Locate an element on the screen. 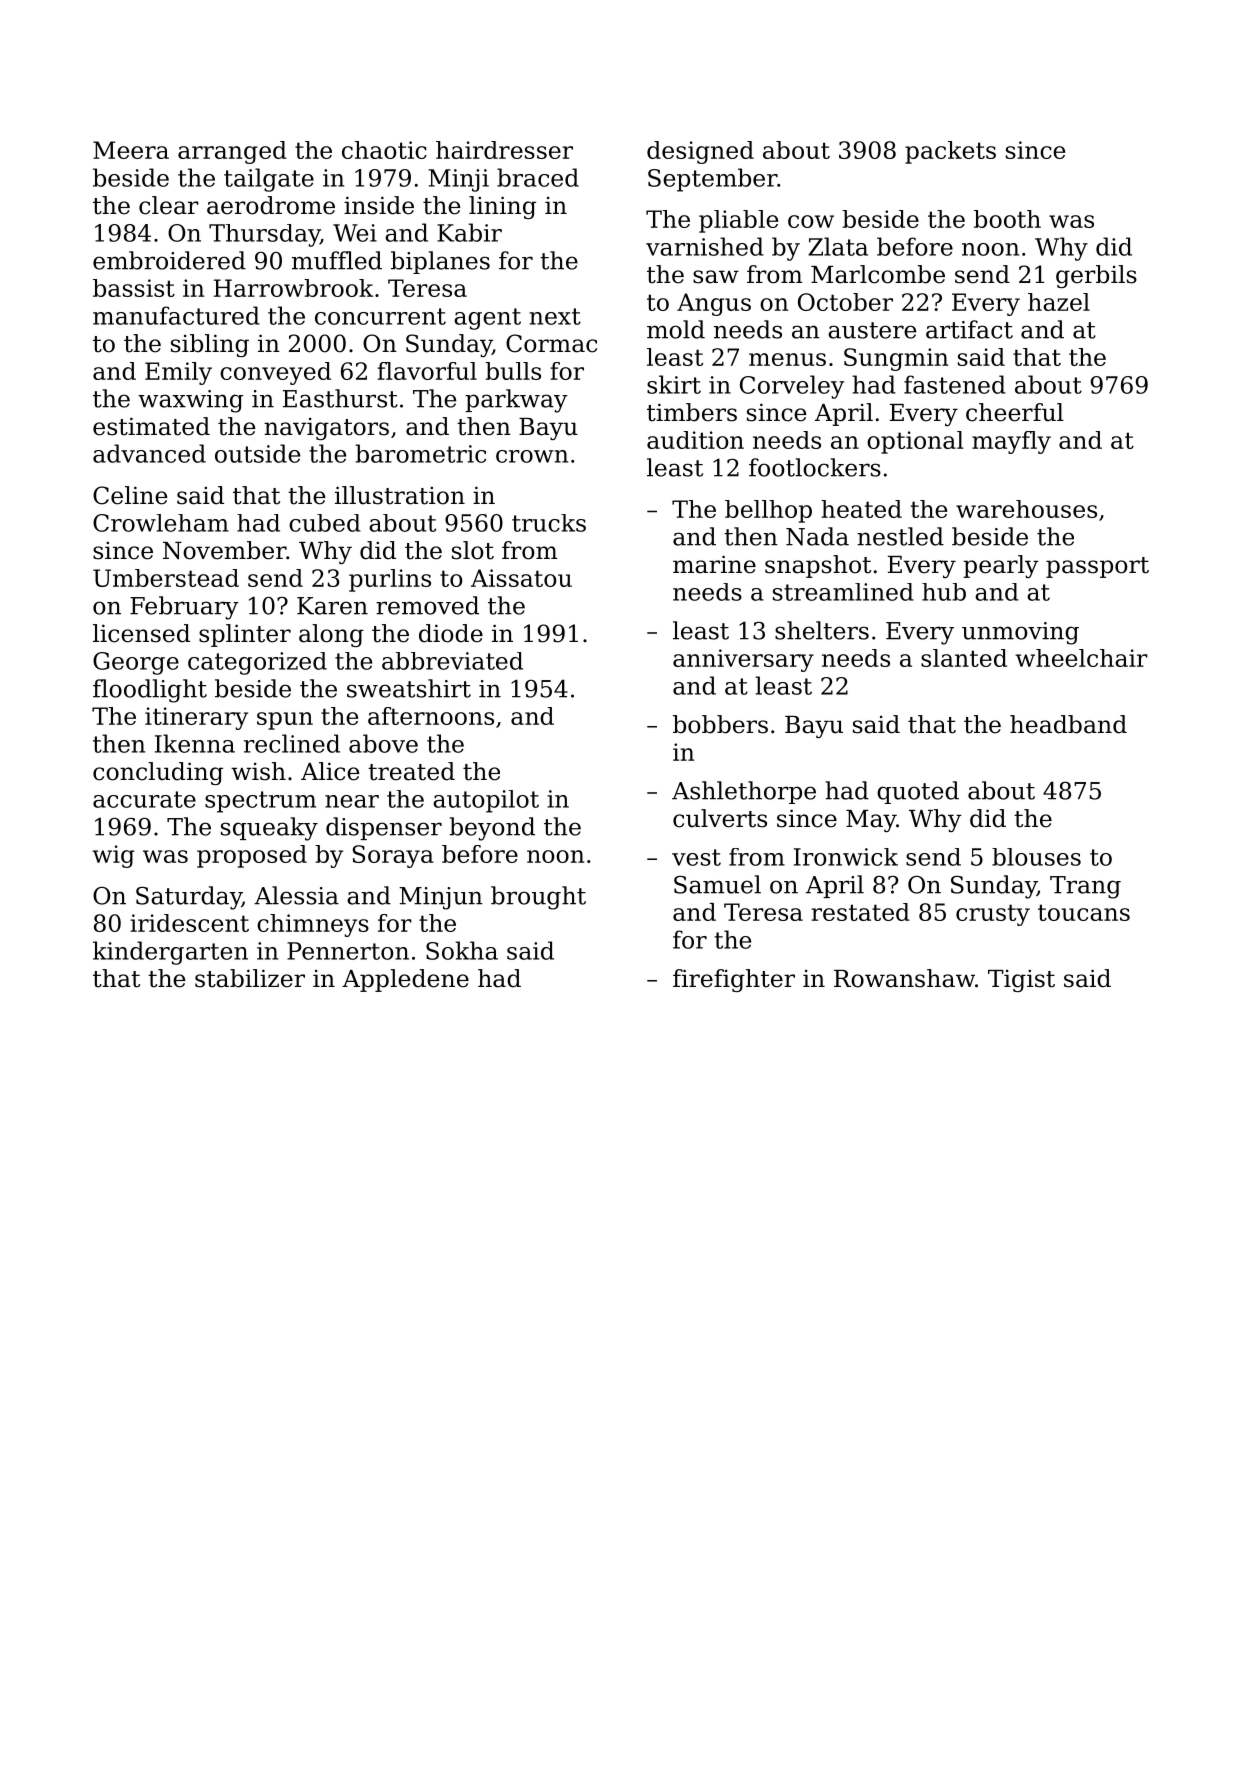 Image resolution: width=1249 pixels, height=1766 pixels. Soraya is located at coordinates (393, 856).
